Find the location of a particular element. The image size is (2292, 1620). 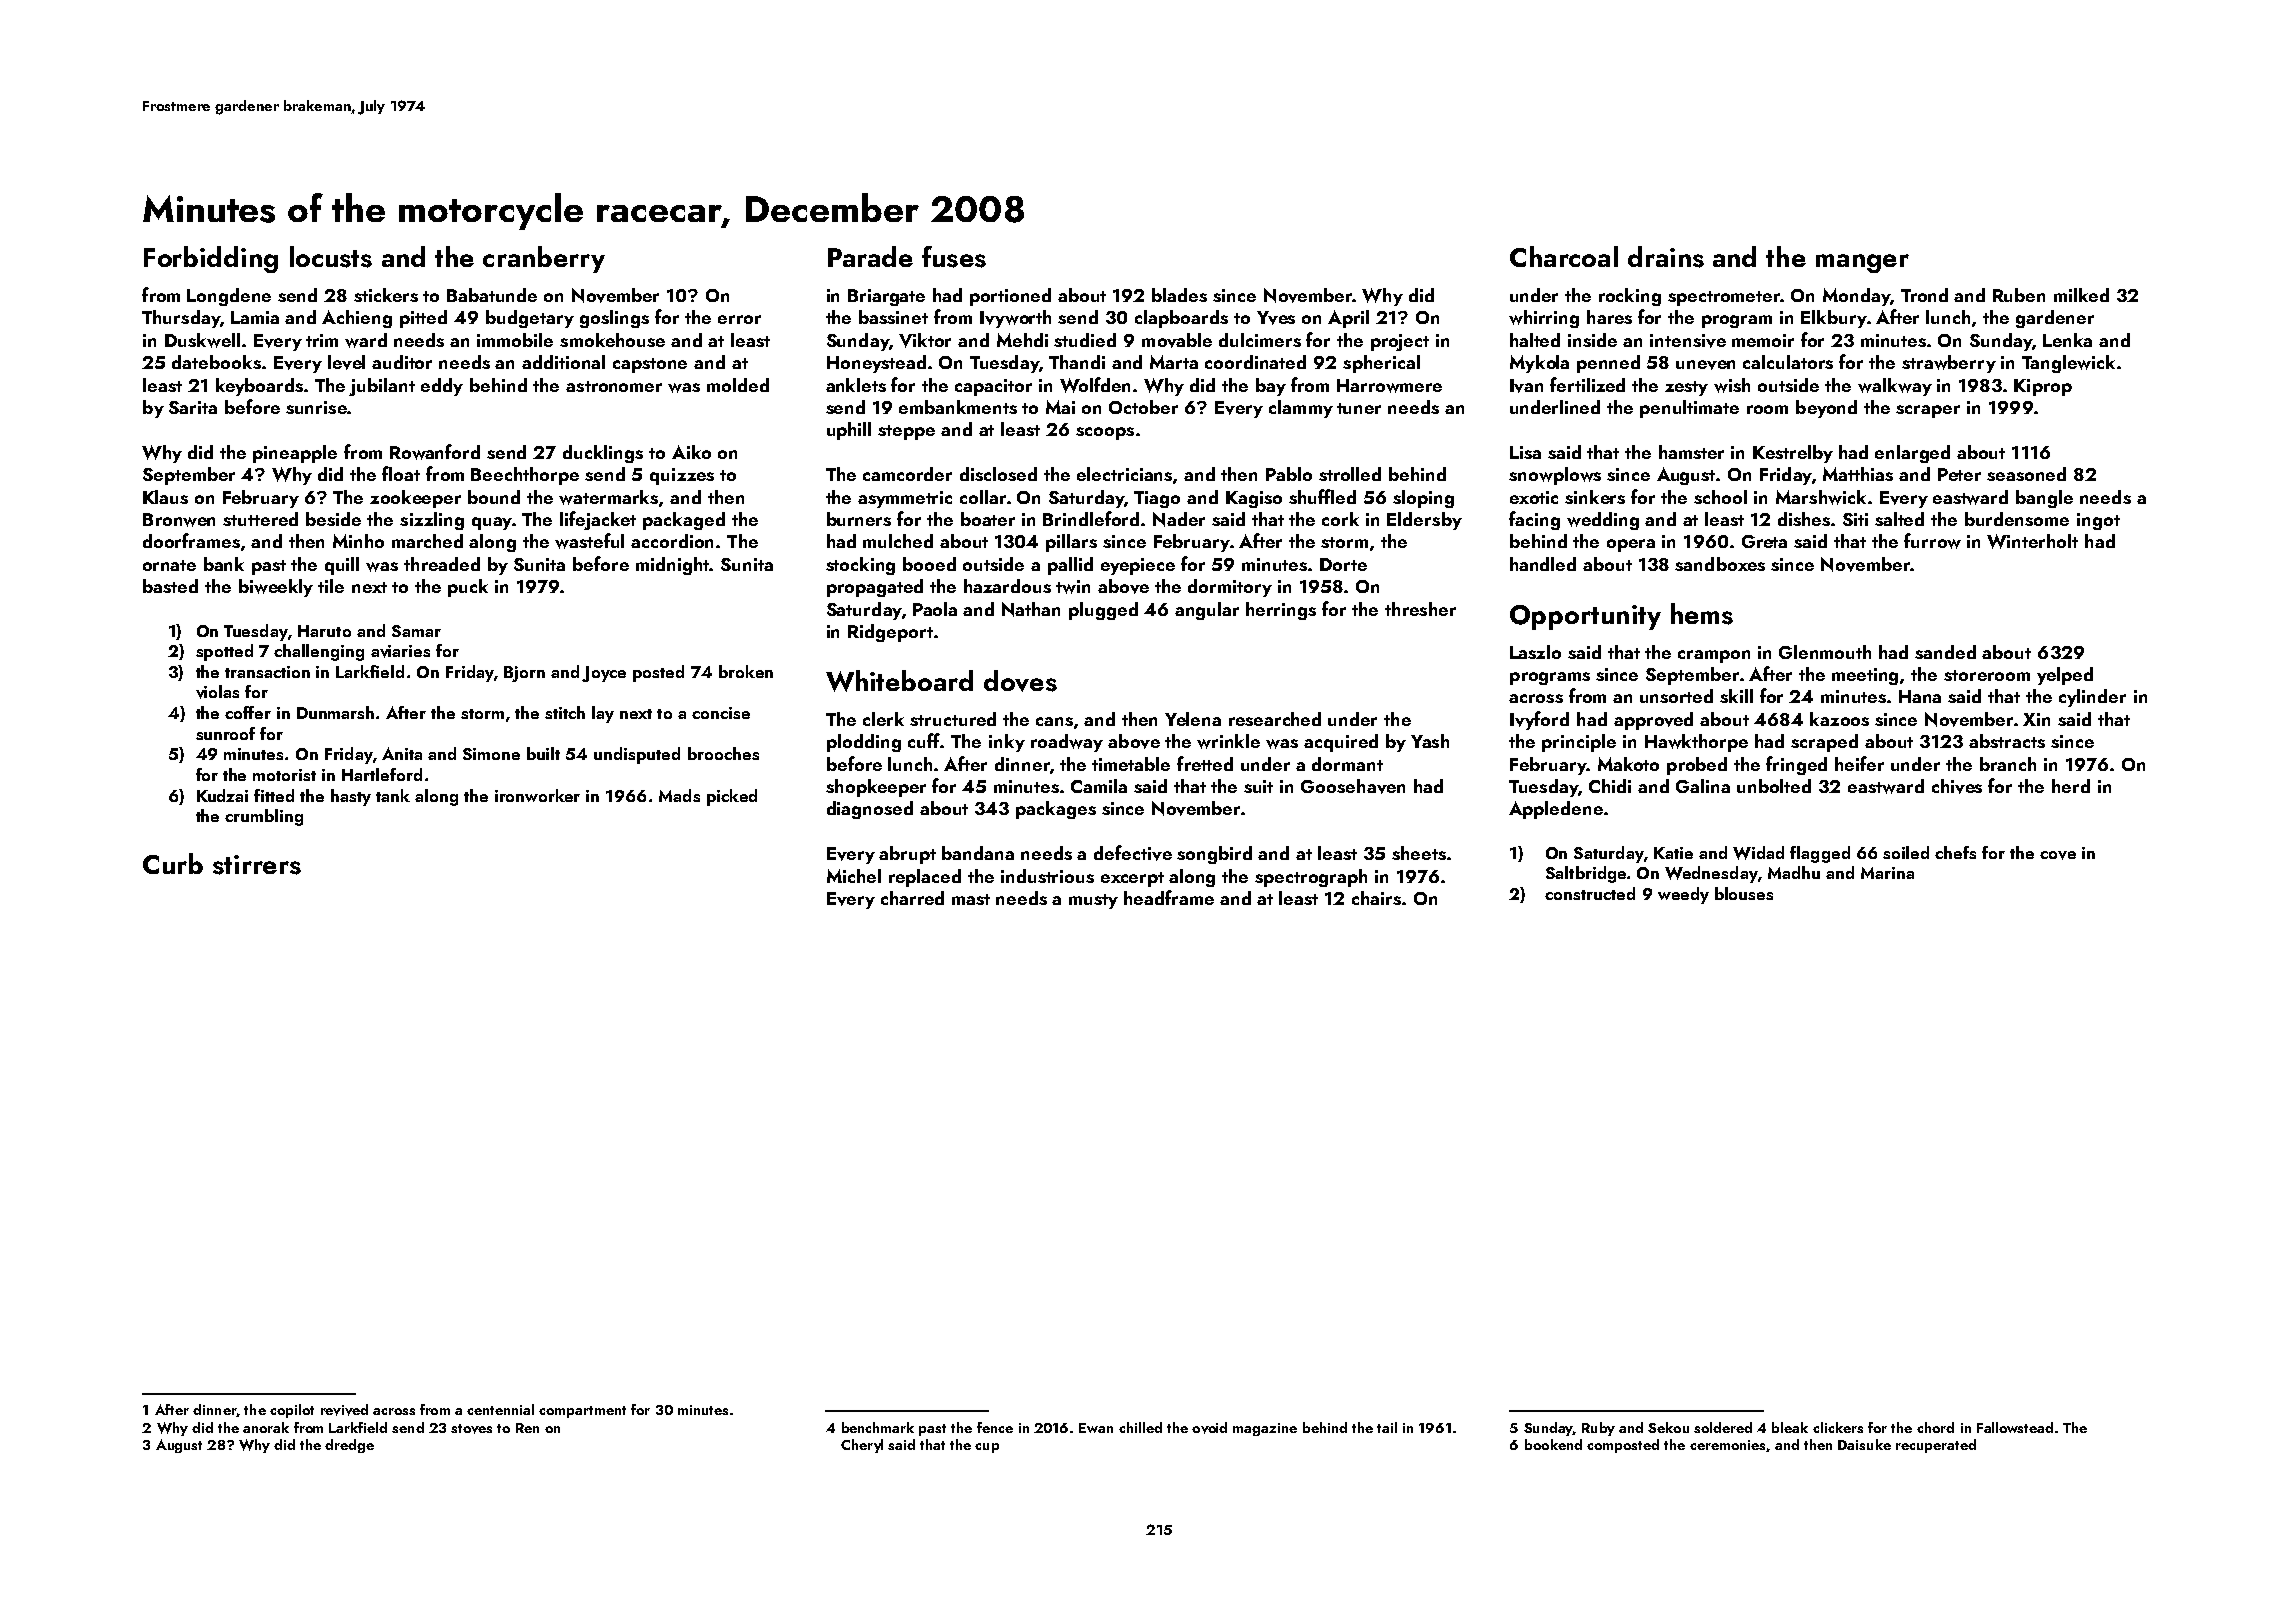

fuses is located at coordinates (954, 257).
